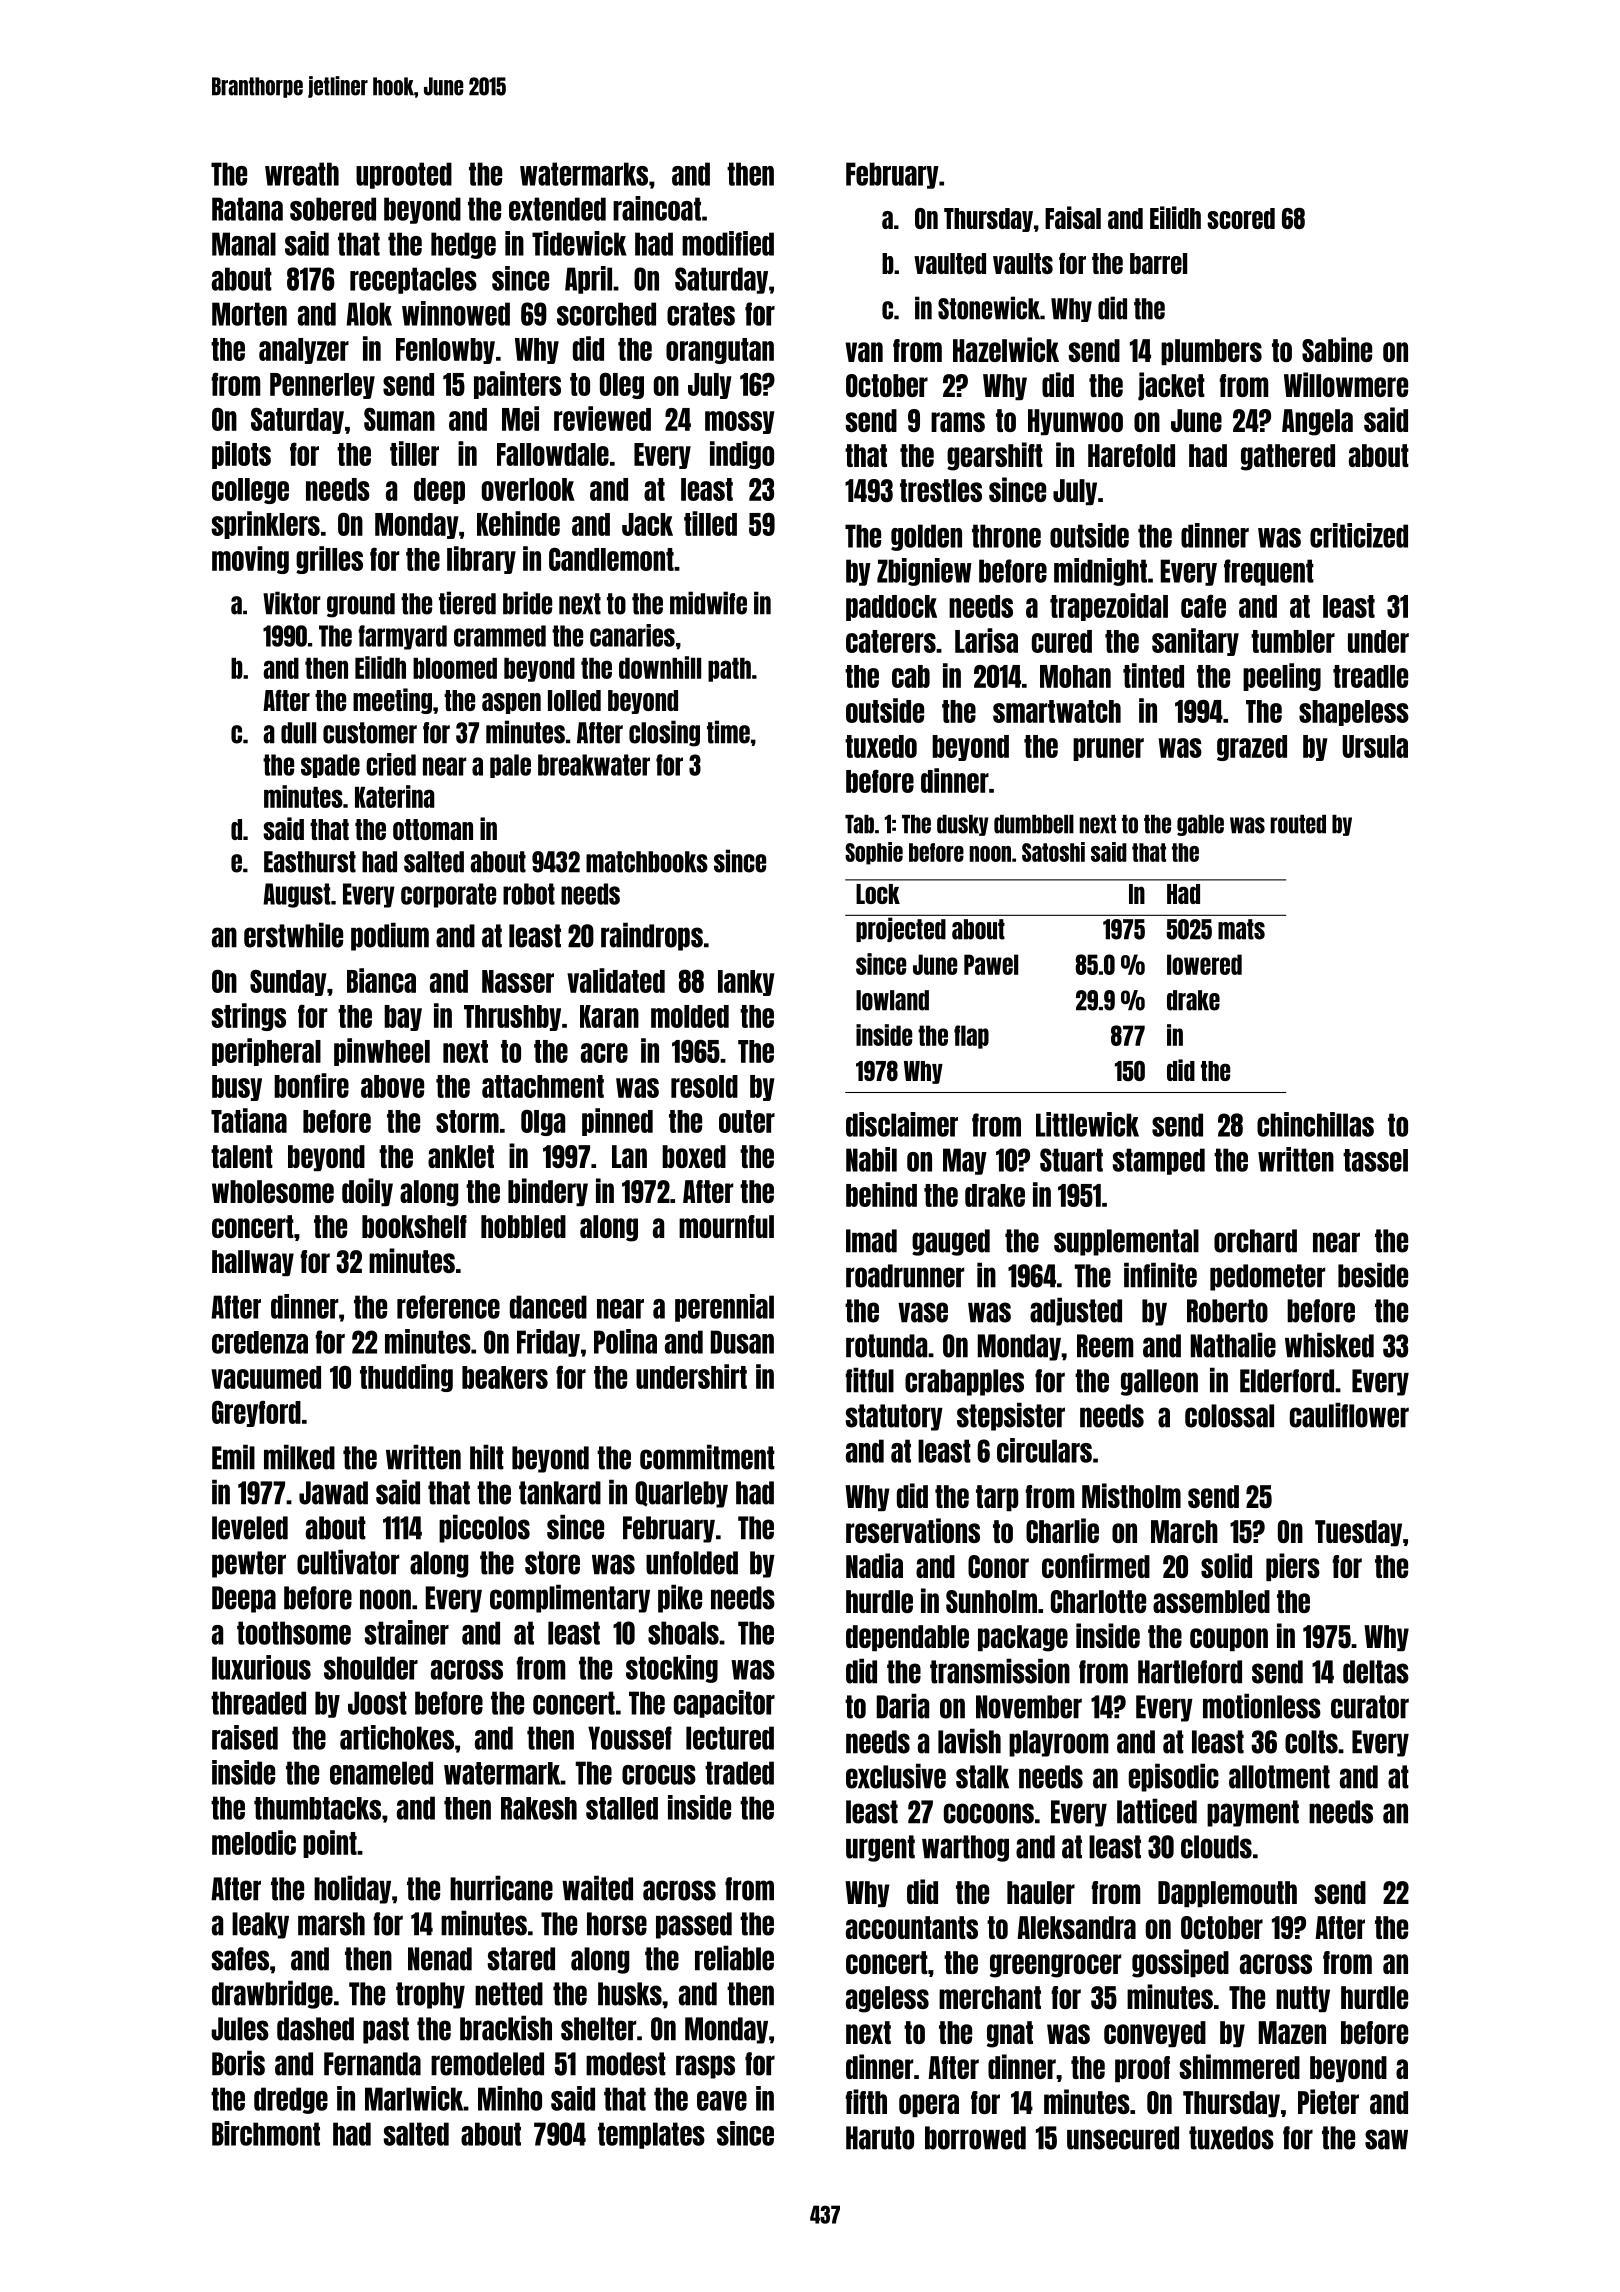  Describe the element at coordinates (310, 862) in the screenshot. I see `Easthurst` at that location.
